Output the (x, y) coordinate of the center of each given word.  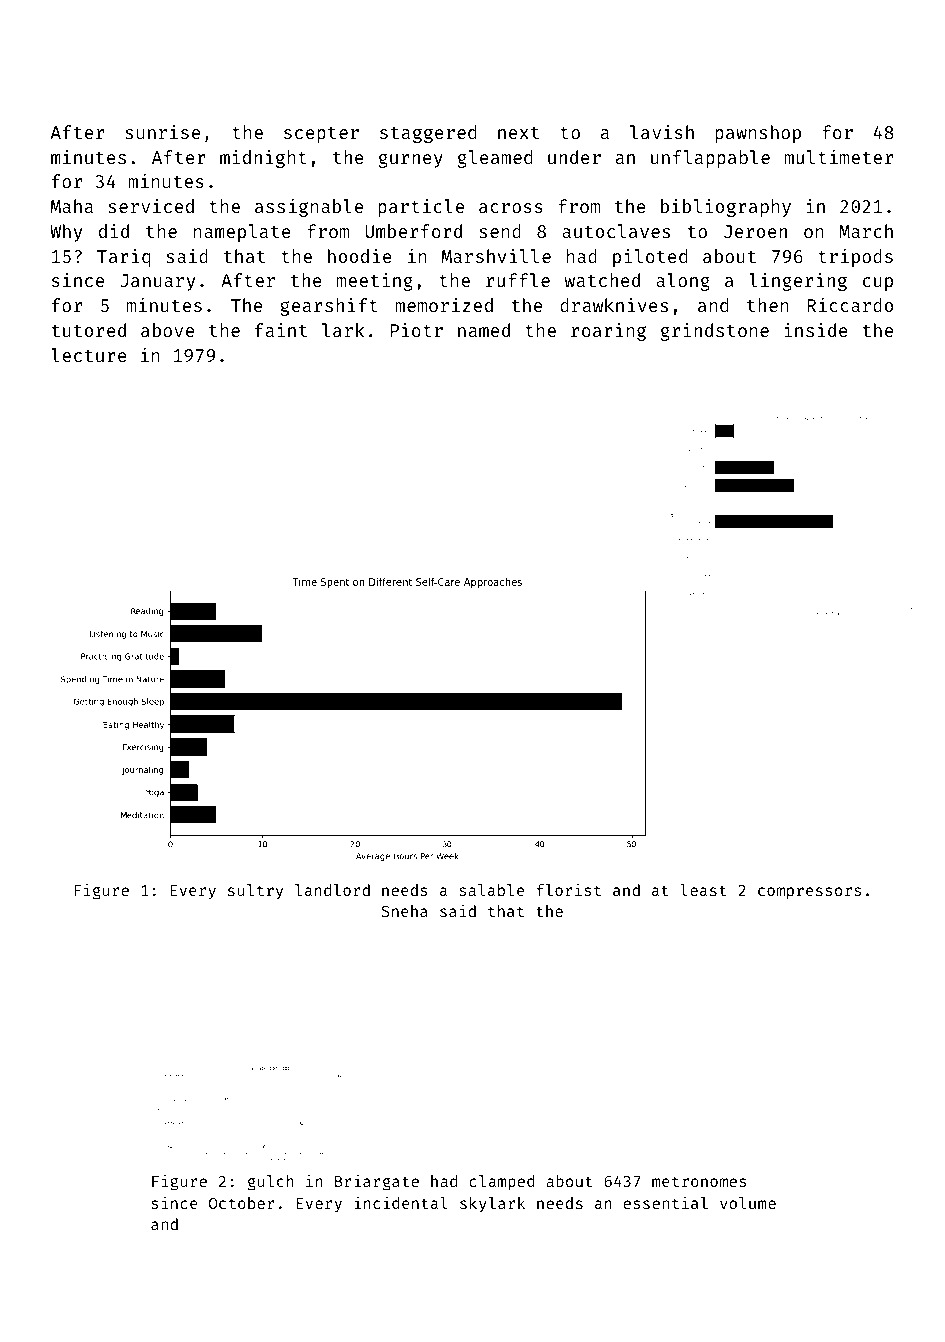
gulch (271, 1183)
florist (568, 889)
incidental (401, 1202)
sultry (255, 891)
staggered (428, 134)
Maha (72, 206)
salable (491, 890)
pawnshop (758, 134)
